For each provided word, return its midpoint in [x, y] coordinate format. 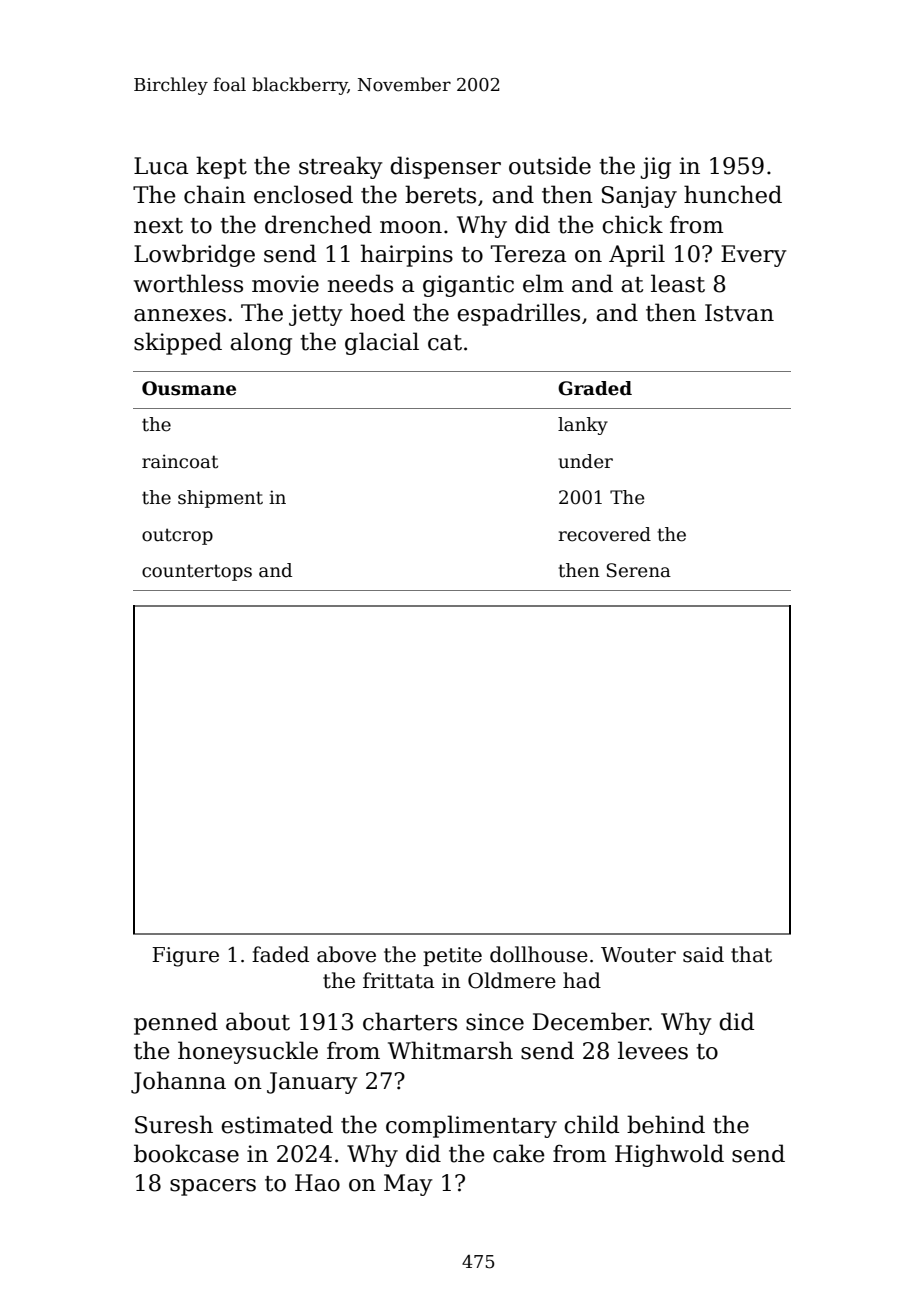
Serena [639, 570]
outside [550, 165]
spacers [213, 1187]
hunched [733, 194]
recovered [604, 534]
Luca [161, 166]
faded [280, 954]
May [408, 1185]
